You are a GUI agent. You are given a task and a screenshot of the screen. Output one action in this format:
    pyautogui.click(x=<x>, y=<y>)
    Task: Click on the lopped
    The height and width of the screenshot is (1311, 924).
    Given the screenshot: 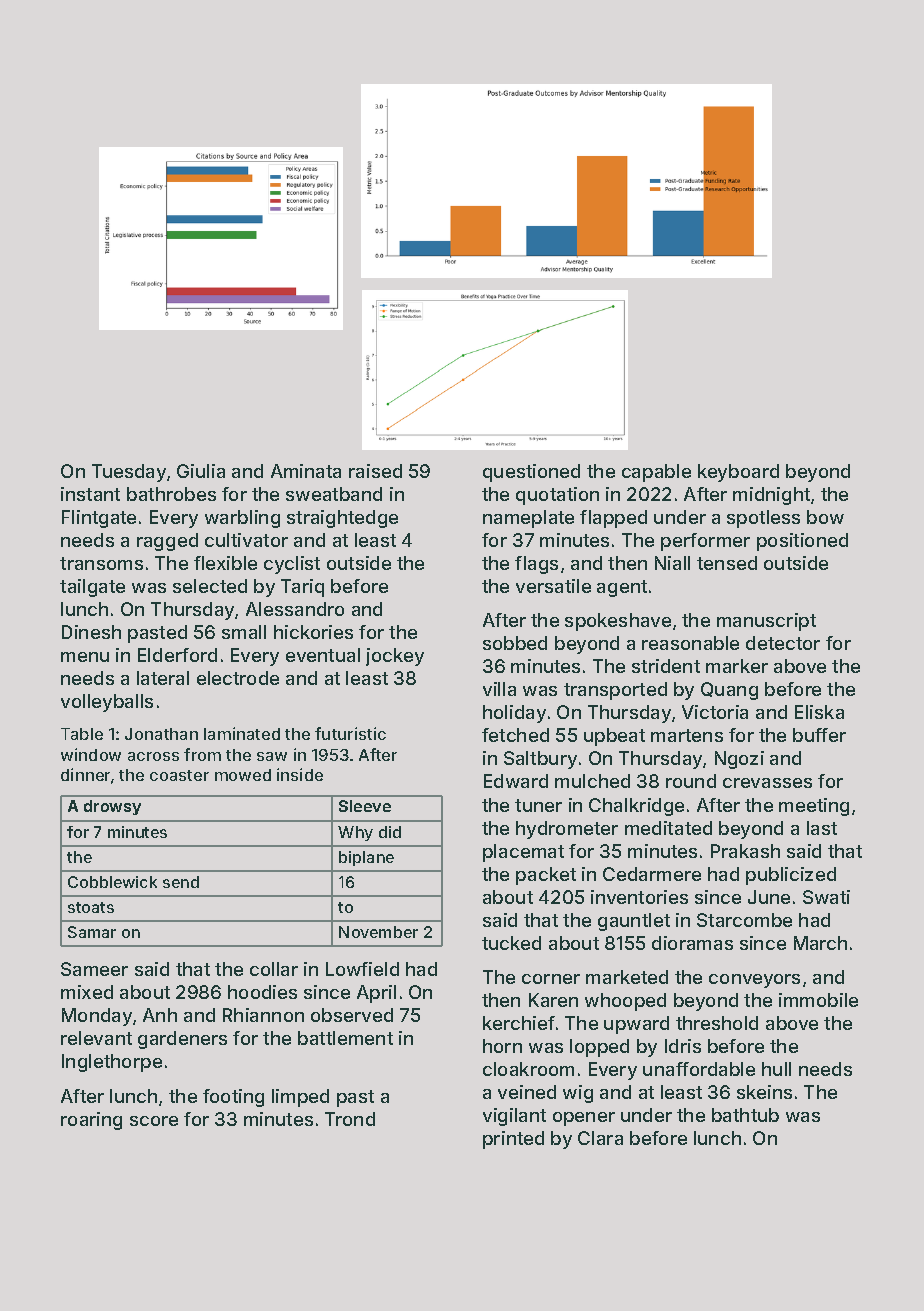 What is the action you would take?
    pyautogui.click(x=599, y=1048)
